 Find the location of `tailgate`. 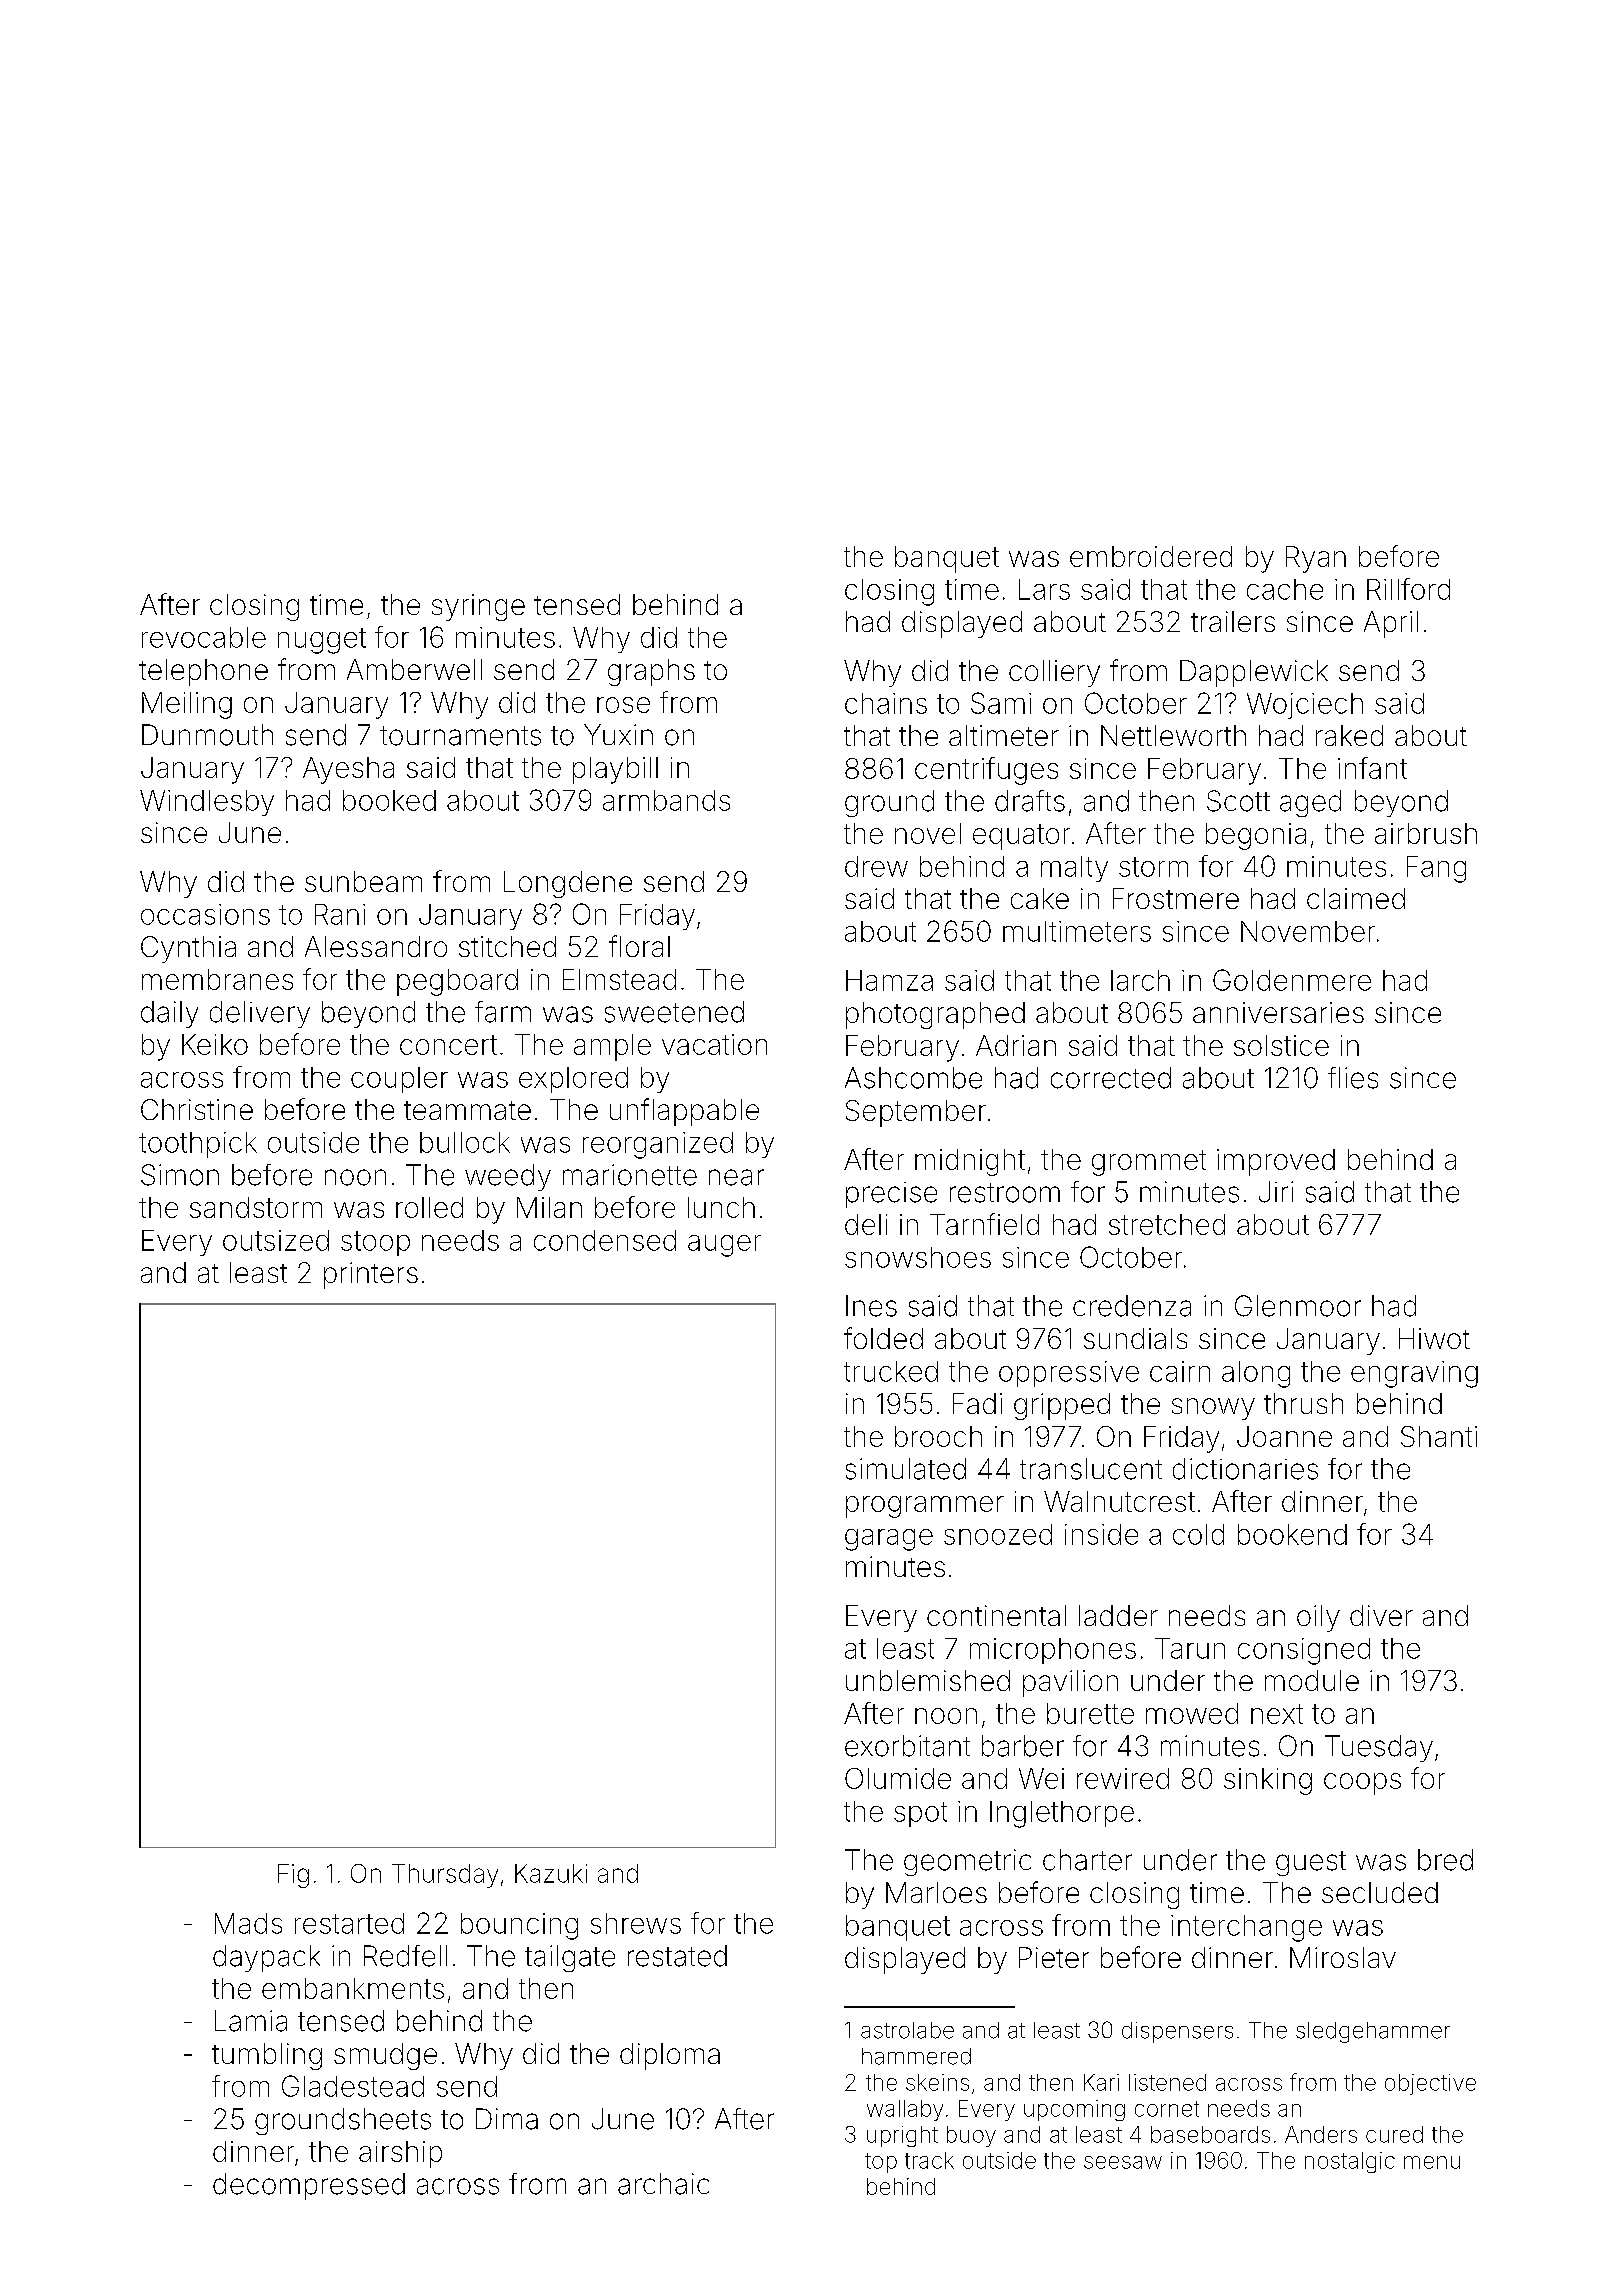

tailgate is located at coordinates (570, 1958).
